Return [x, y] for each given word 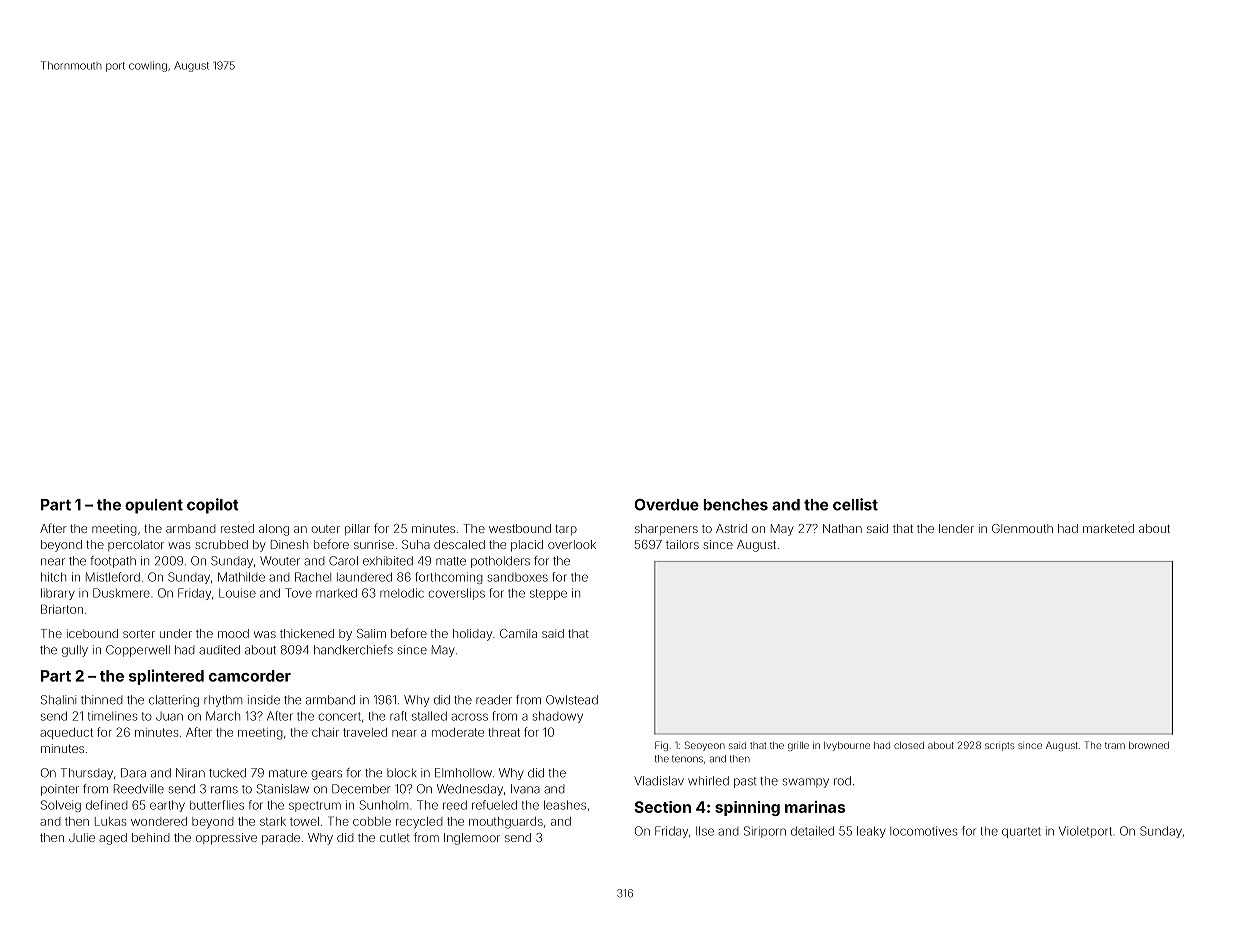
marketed [1108, 528]
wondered [159, 821]
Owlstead [572, 700]
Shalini [58, 700]
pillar [357, 529]
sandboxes [518, 577]
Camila [518, 633]
